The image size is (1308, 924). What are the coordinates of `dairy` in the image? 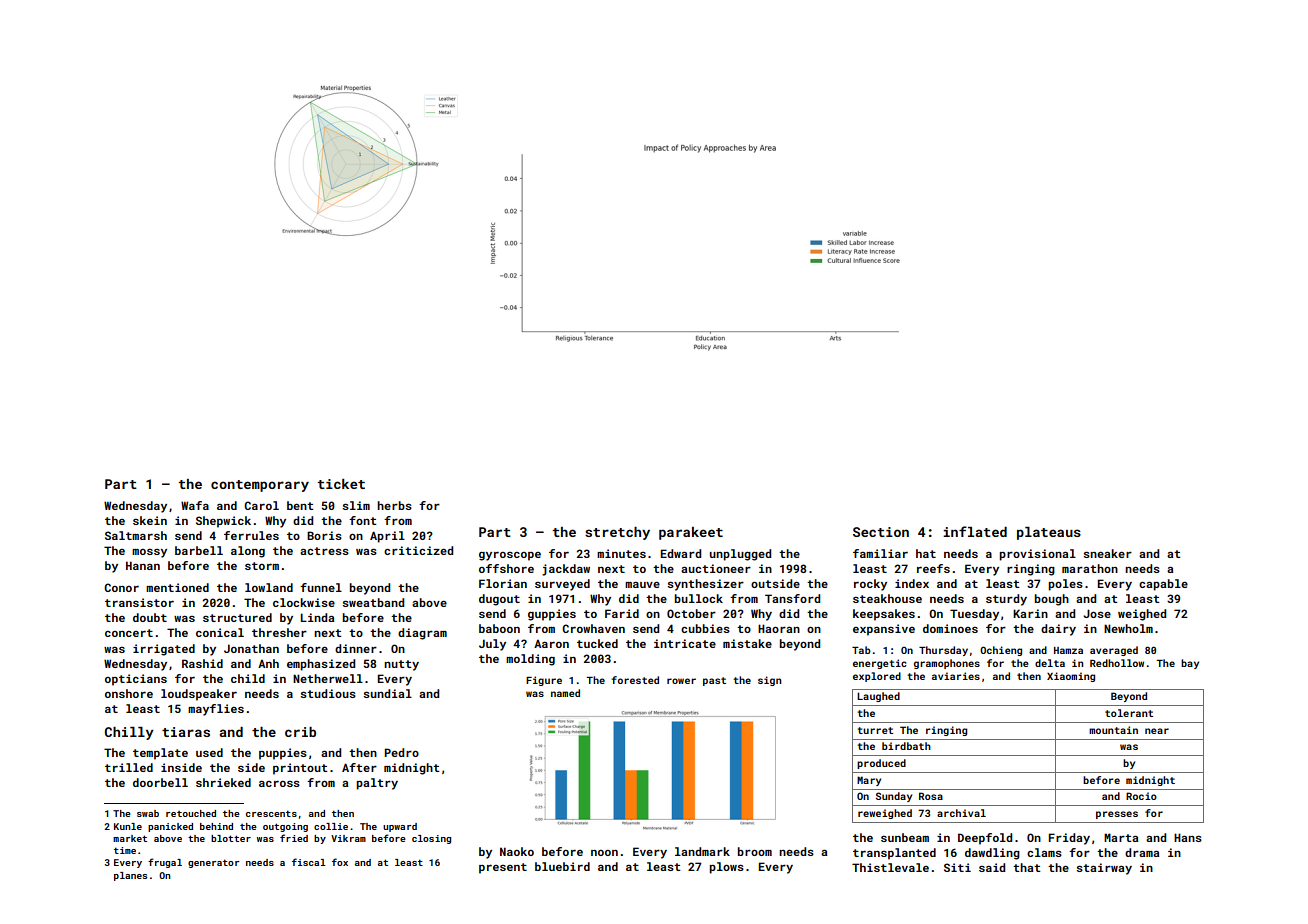 It's located at (1058, 630).
